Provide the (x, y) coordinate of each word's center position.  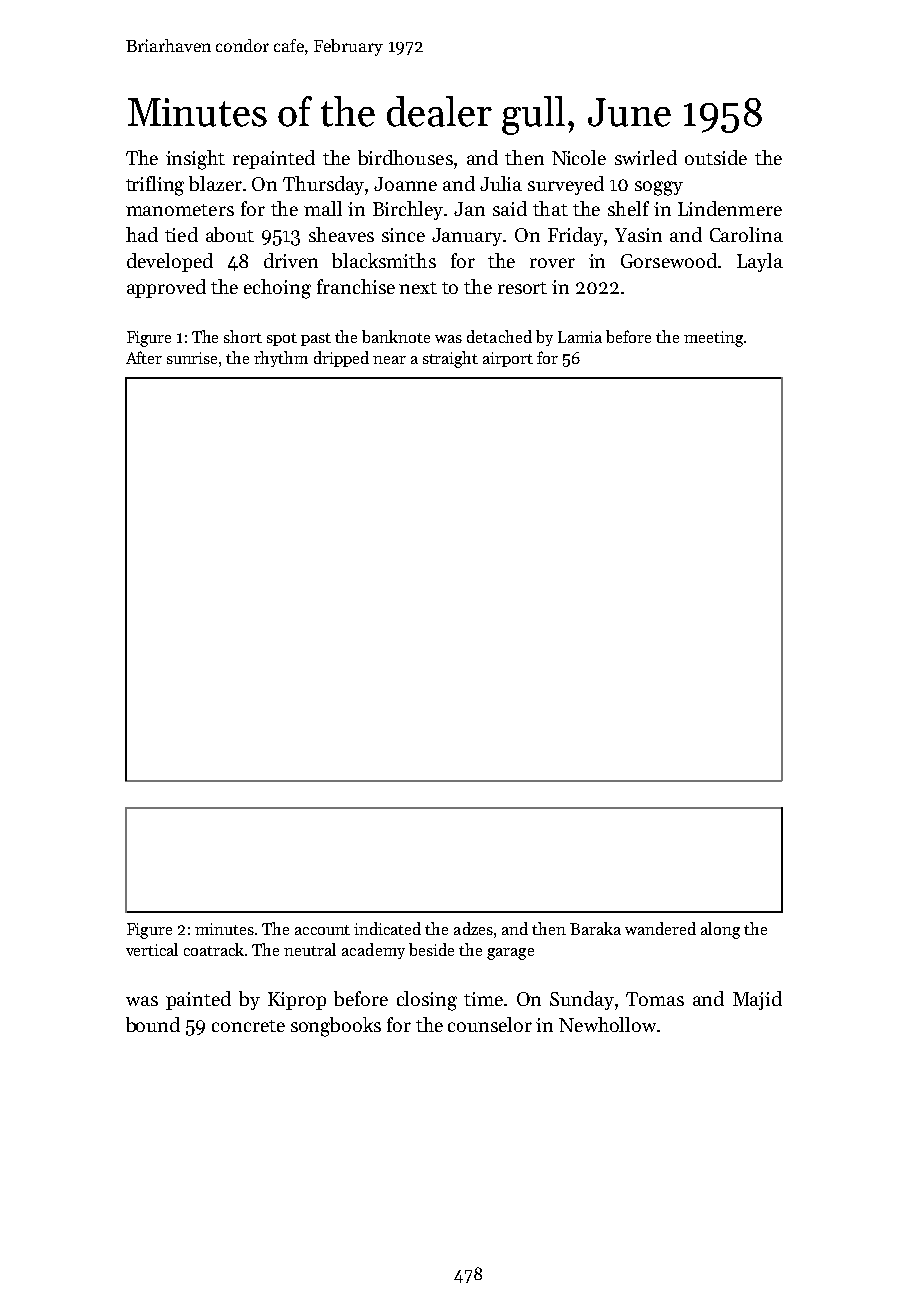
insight (195, 160)
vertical (152, 949)
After (144, 357)
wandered (660, 928)
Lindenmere (730, 208)
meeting (713, 339)
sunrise (192, 358)
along (720, 930)
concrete (248, 1026)
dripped (341, 359)
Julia (501, 183)
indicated (387, 928)
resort (522, 288)
